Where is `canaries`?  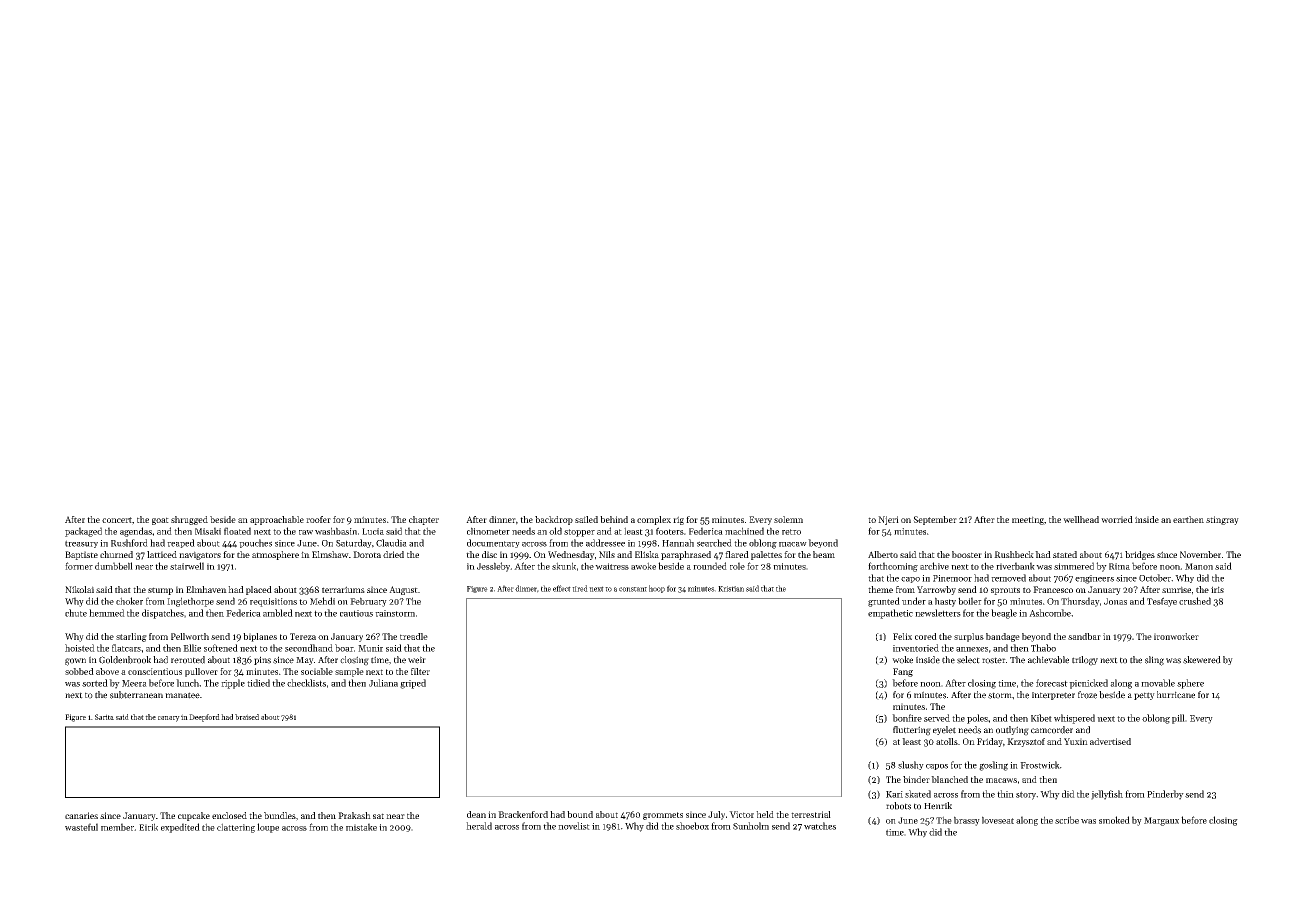 canaries is located at coordinates (81, 815).
